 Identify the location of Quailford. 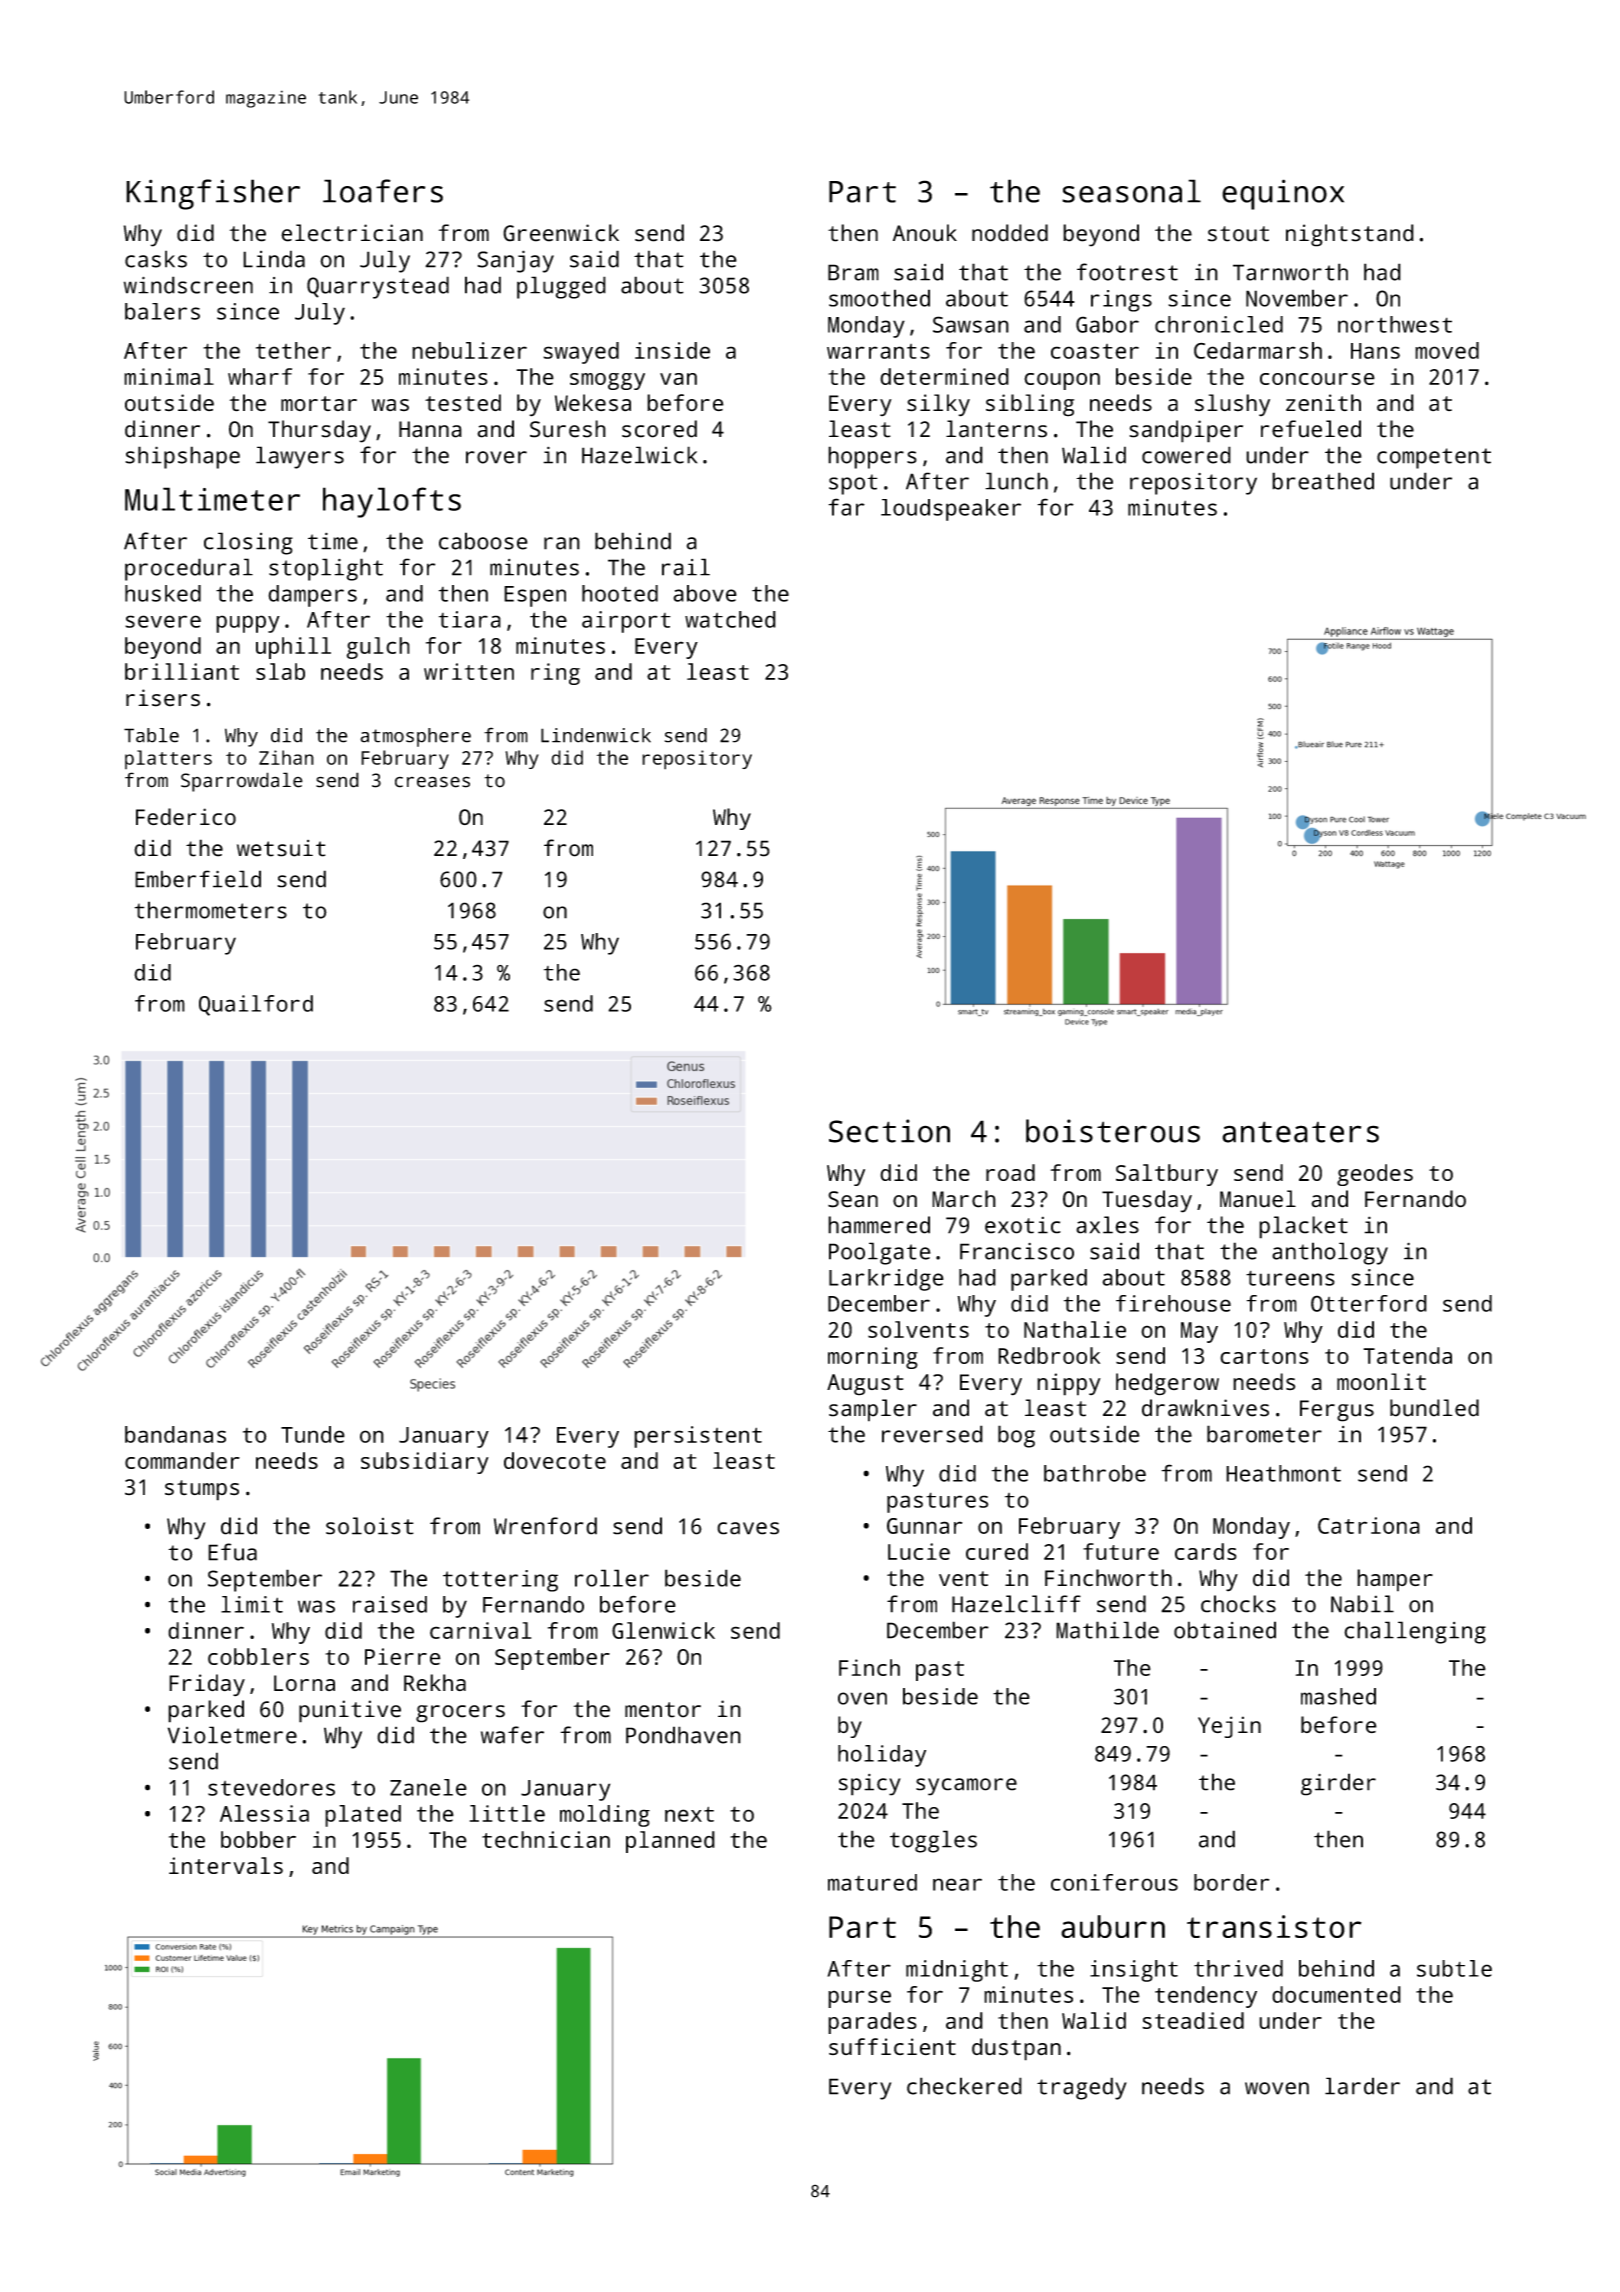
(256, 1005).
